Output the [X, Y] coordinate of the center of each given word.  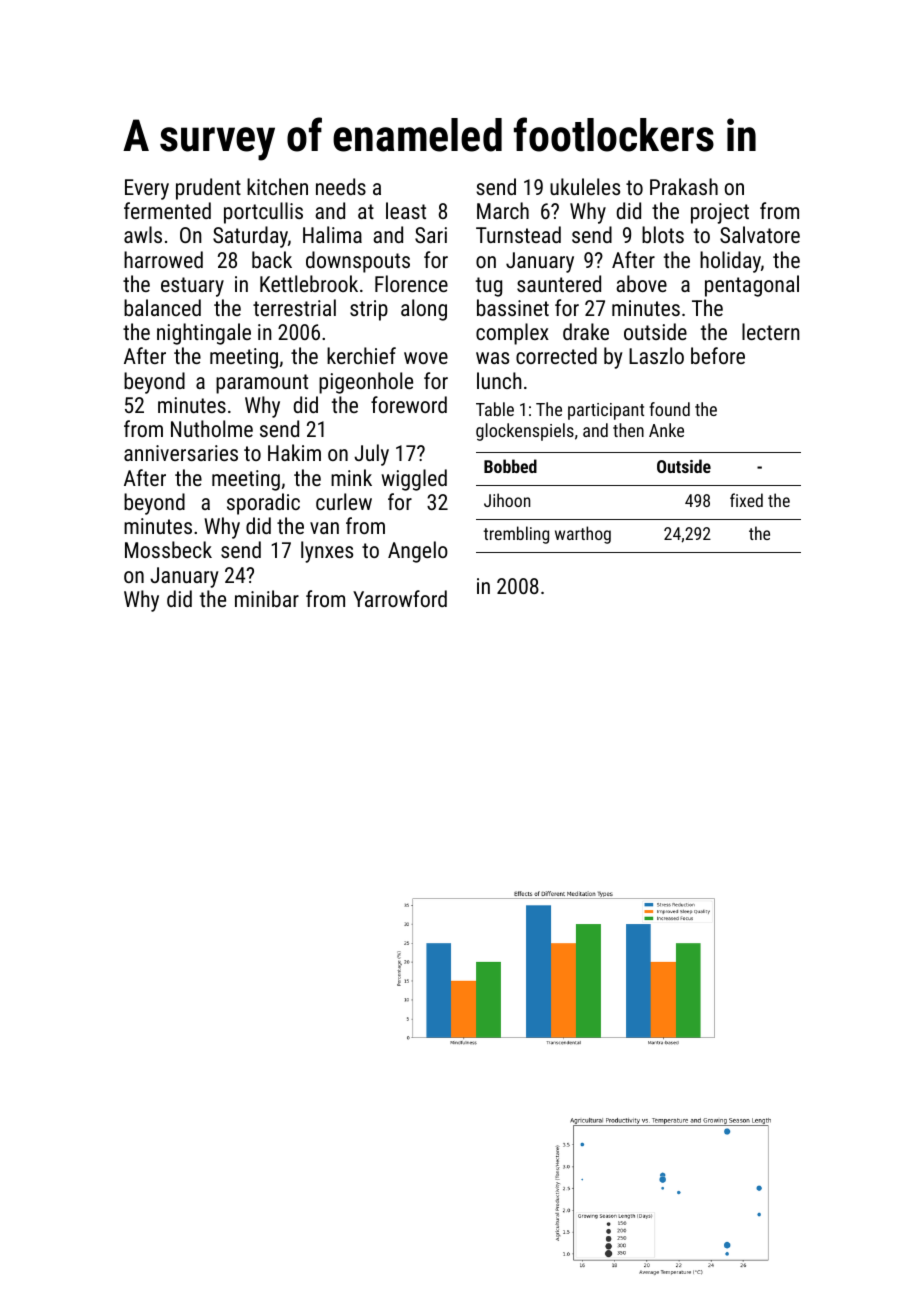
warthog [583, 535]
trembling [516, 535]
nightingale [204, 334]
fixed [746, 500]
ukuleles [585, 186]
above [641, 283]
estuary [192, 287]
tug [489, 287]
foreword [409, 404]
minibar [267, 598]
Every [147, 189]
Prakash [684, 186]
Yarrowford [400, 598]
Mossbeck [168, 549]
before [718, 355]
